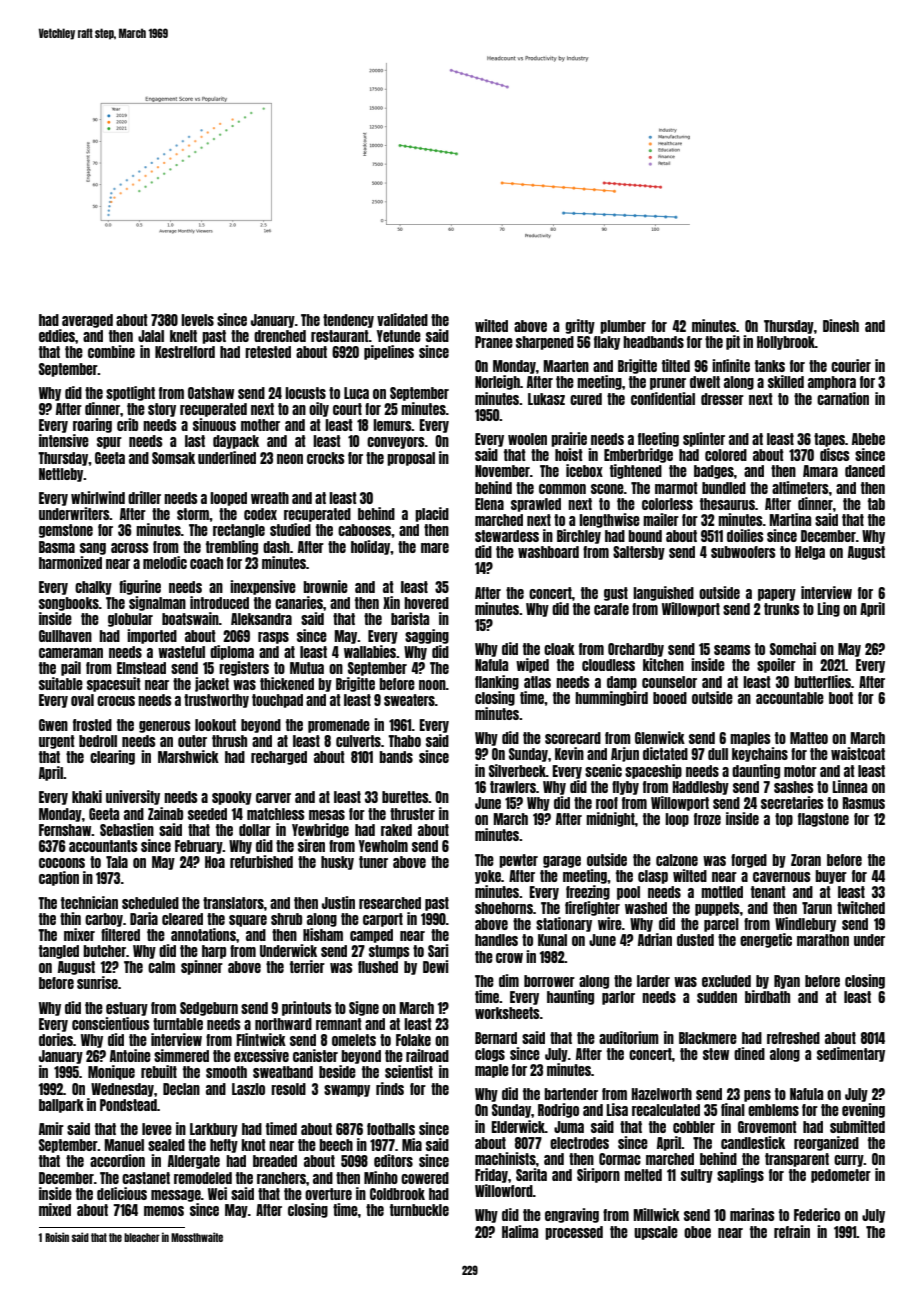 This screenshot has width=924, height=1308. I want to click on Thabo, so click(404, 741).
